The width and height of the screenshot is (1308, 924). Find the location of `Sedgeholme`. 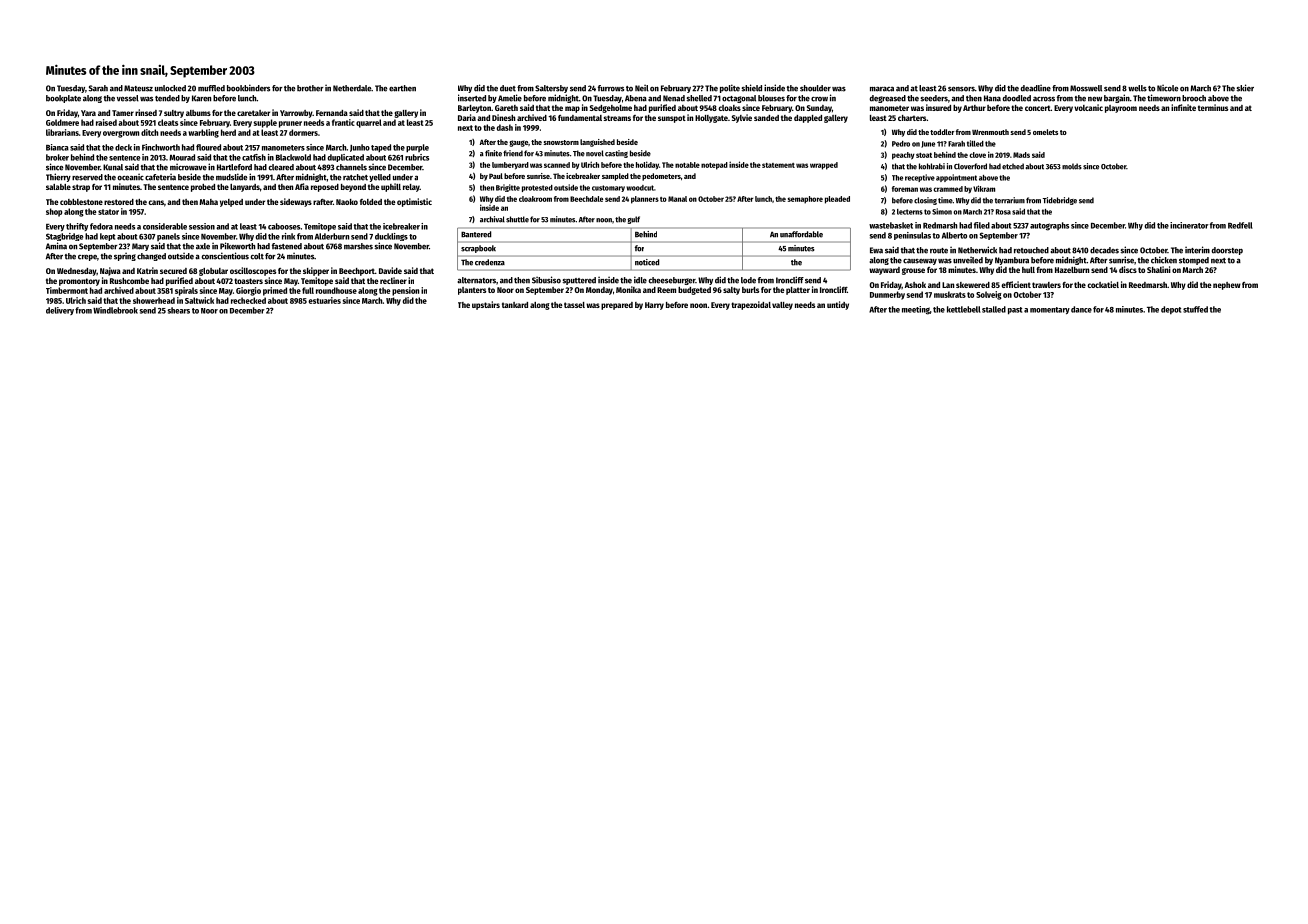

Sedgeholme is located at coordinates (611, 109).
